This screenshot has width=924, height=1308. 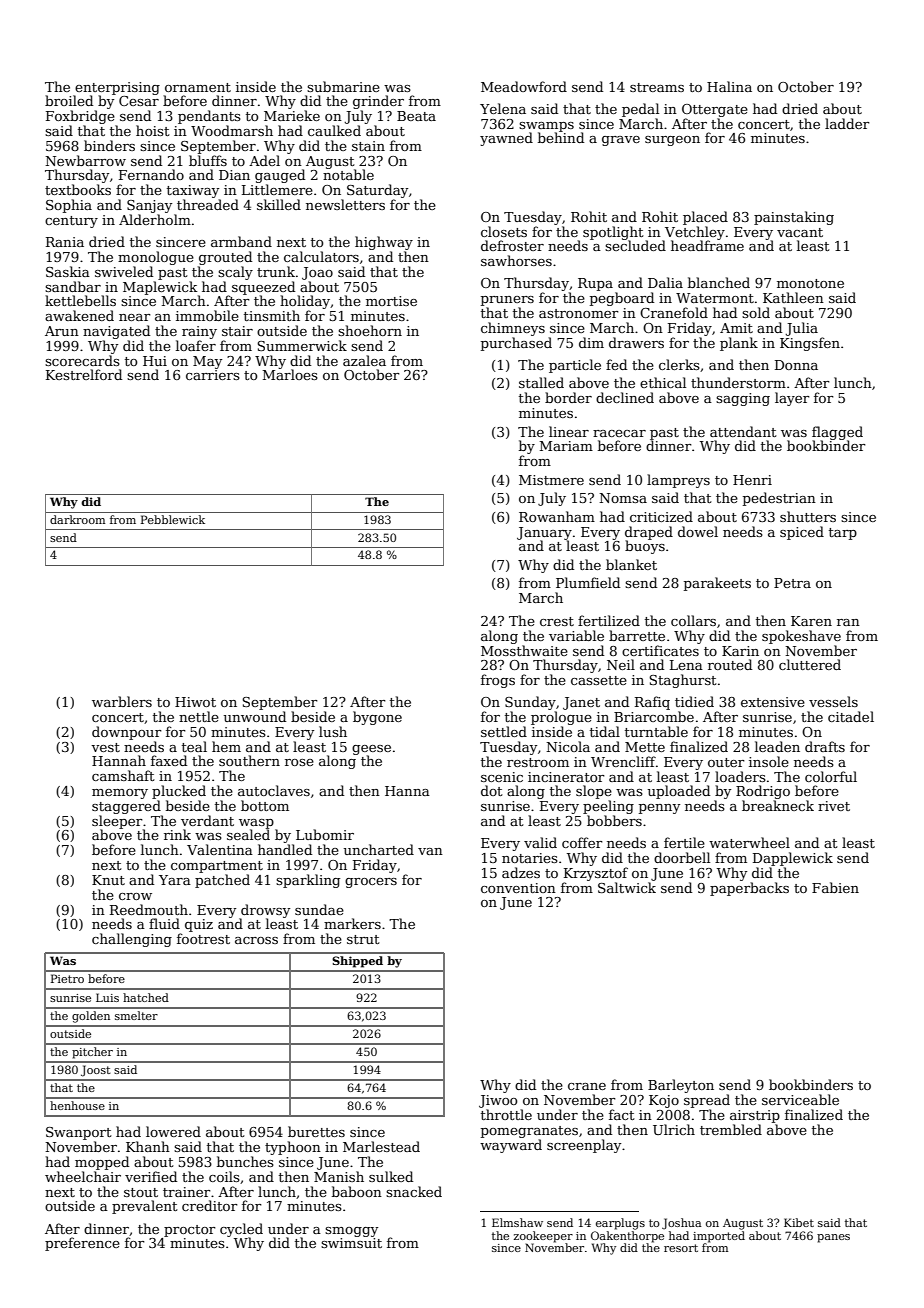 What do you see at coordinates (513, 329) in the screenshot?
I see `chimneys` at bounding box center [513, 329].
